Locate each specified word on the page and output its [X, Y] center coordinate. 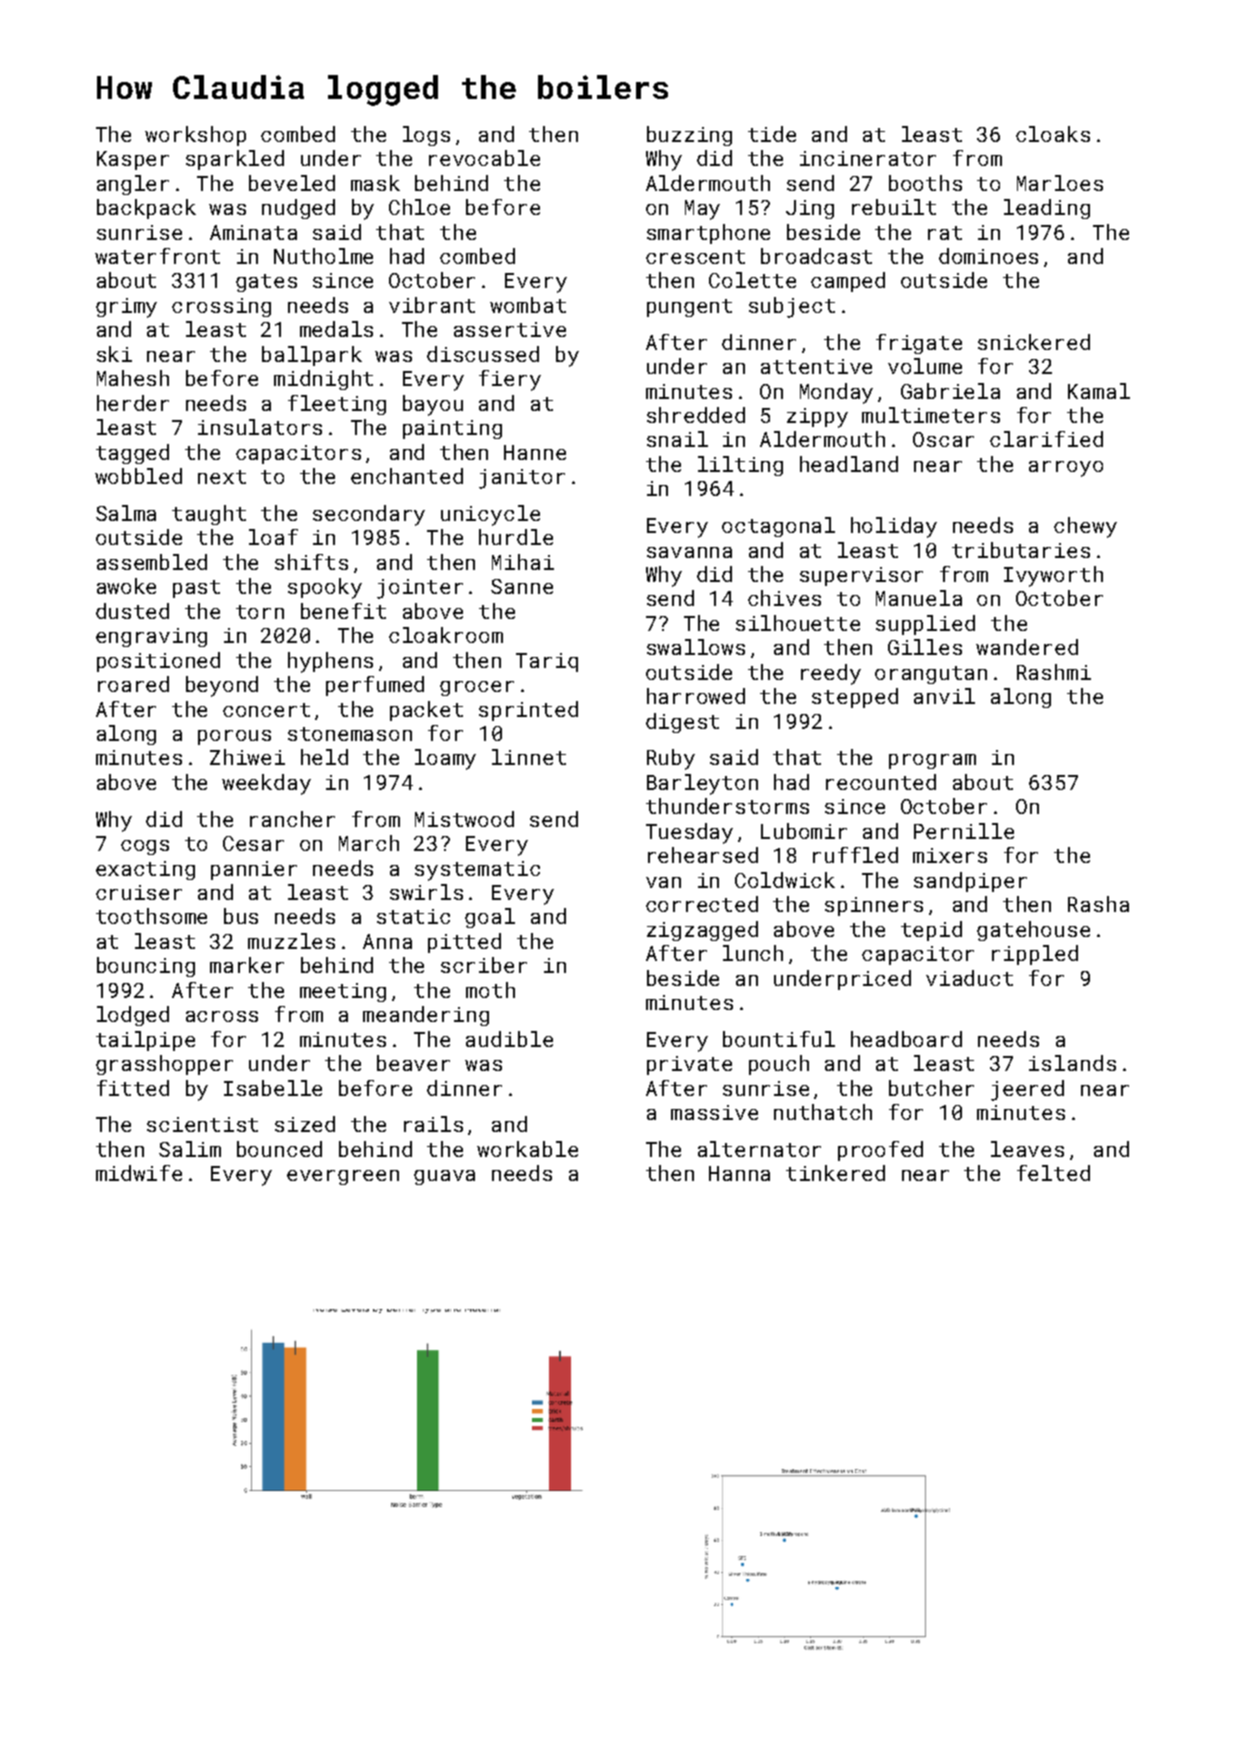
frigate [919, 344]
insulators [260, 427]
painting [452, 429]
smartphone [708, 234]
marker [247, 965]
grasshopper [164, 1065]
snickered [1034, 342]
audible [509, 1039]
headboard [906, 1039]
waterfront [157, 256]
